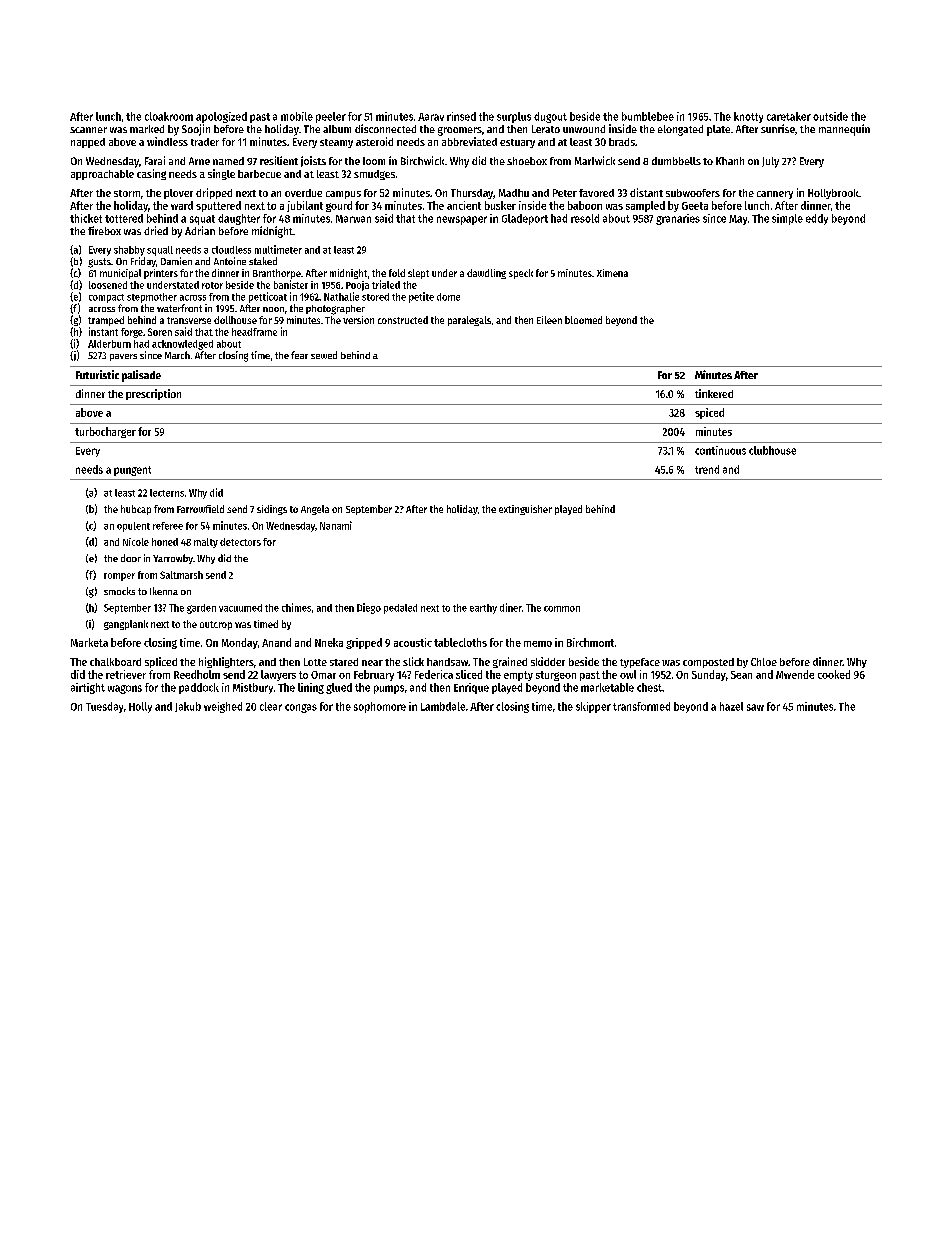 This screenshot has height=1233, width=952. What do you see at coordinates (315, 510) in the screenshot?
I see `Angela` at bounding box center [315, 510].
